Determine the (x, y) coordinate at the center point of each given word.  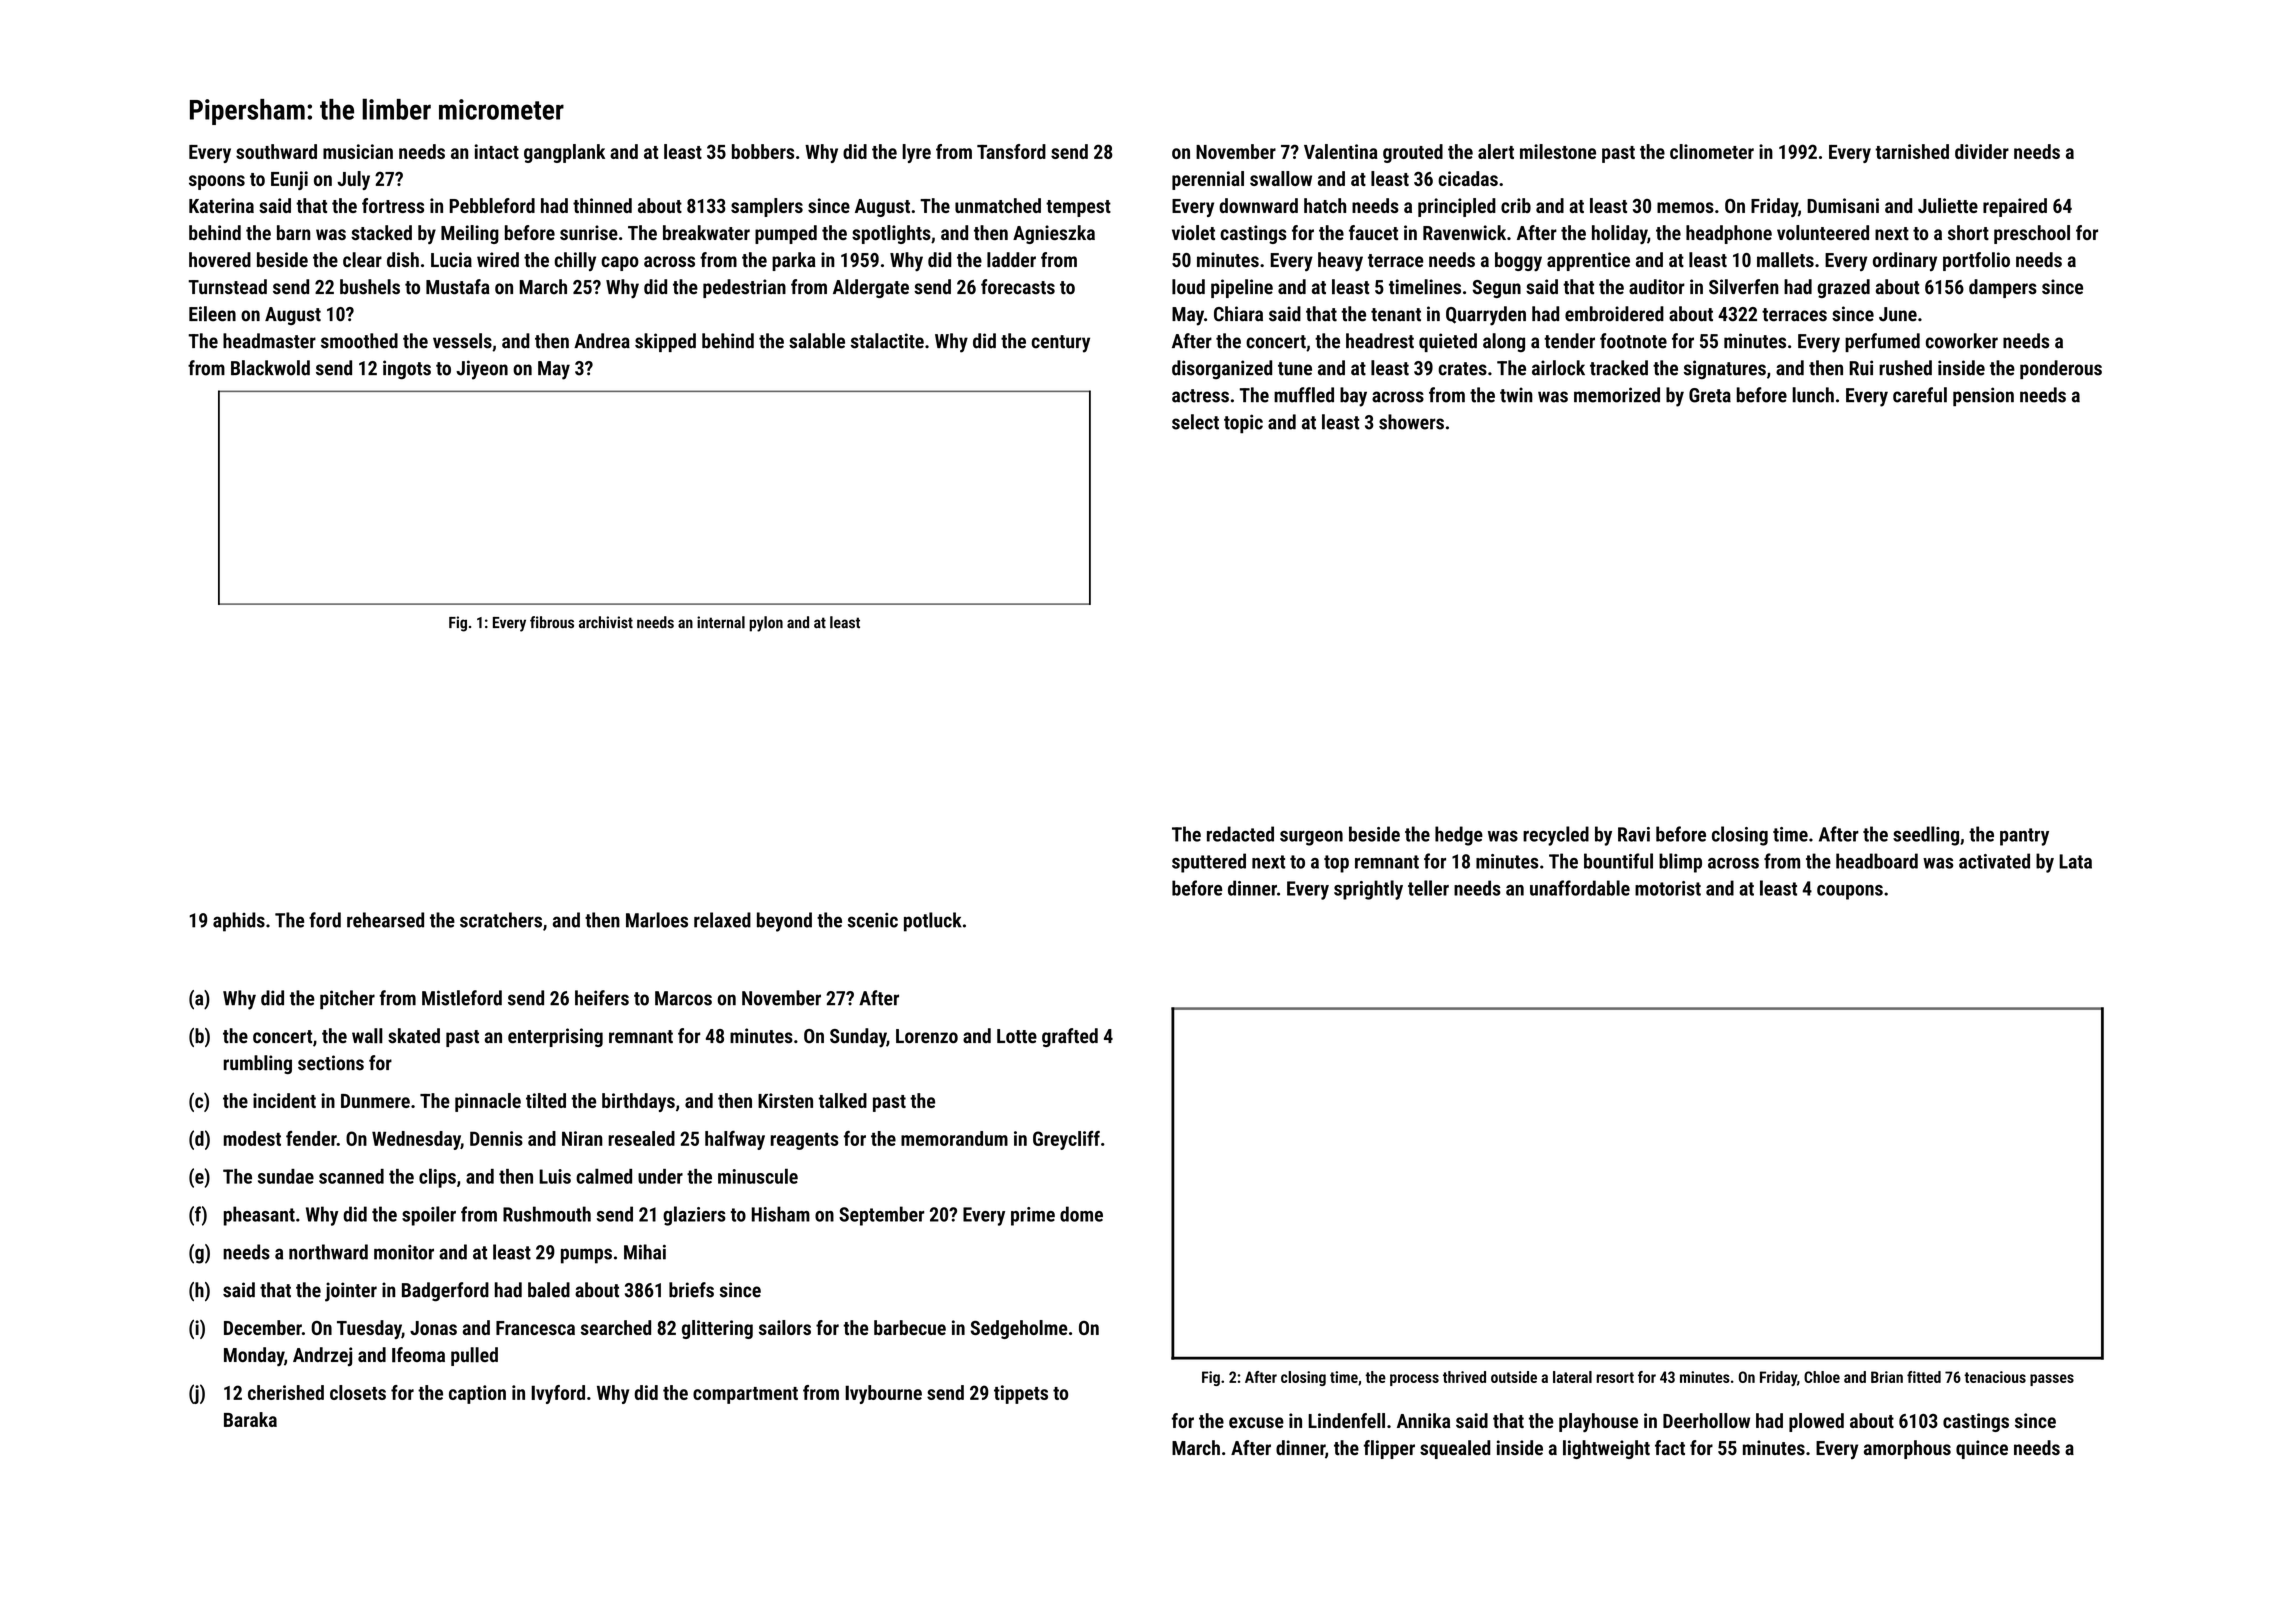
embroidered (1614, 314)
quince (1982, 1449)
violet (1193, 232)
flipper (1389, 1449)
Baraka (250, 1419)
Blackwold (270, 368)
